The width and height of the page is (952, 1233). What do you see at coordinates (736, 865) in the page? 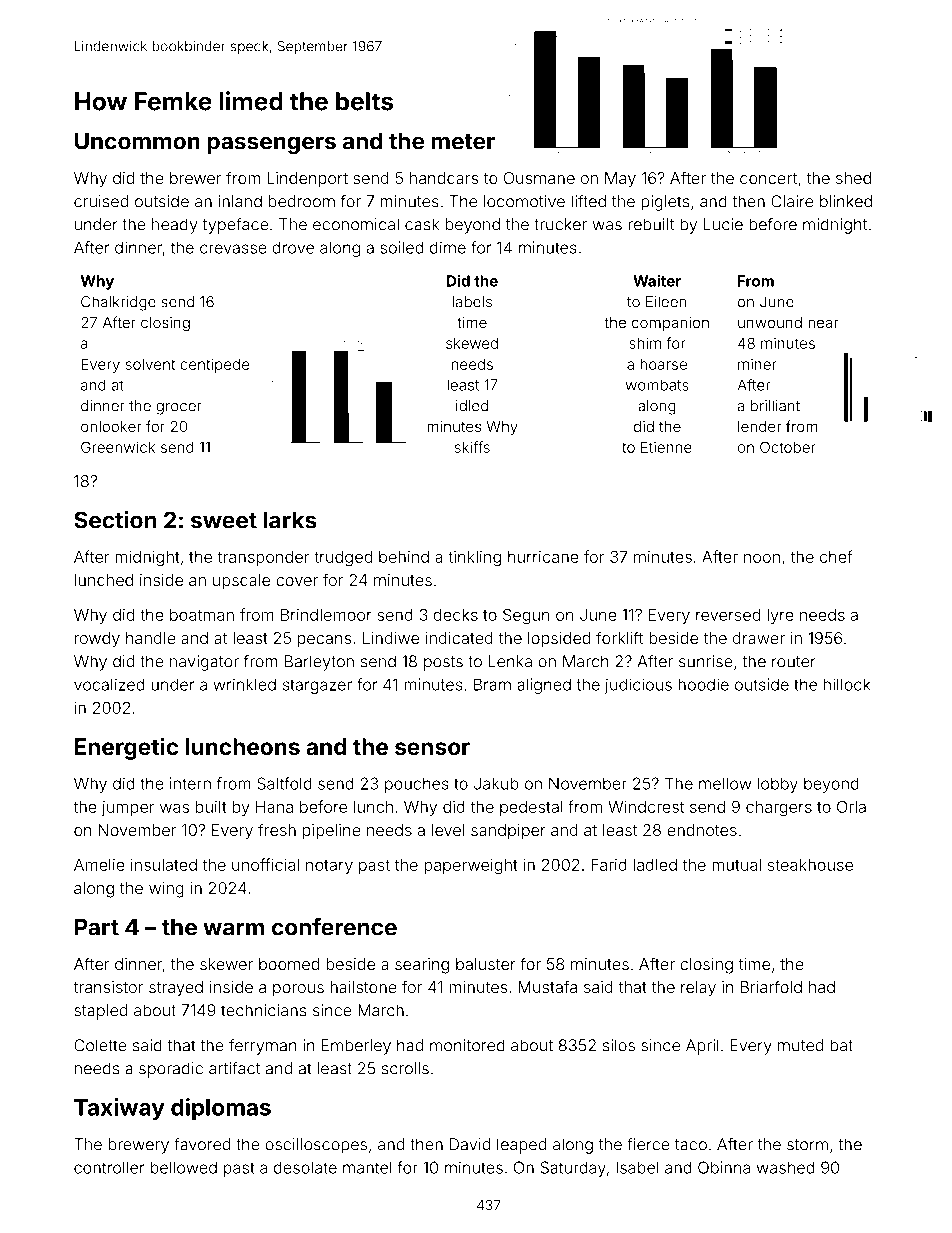
I see `mutual` at bounding box center [736, 865].
